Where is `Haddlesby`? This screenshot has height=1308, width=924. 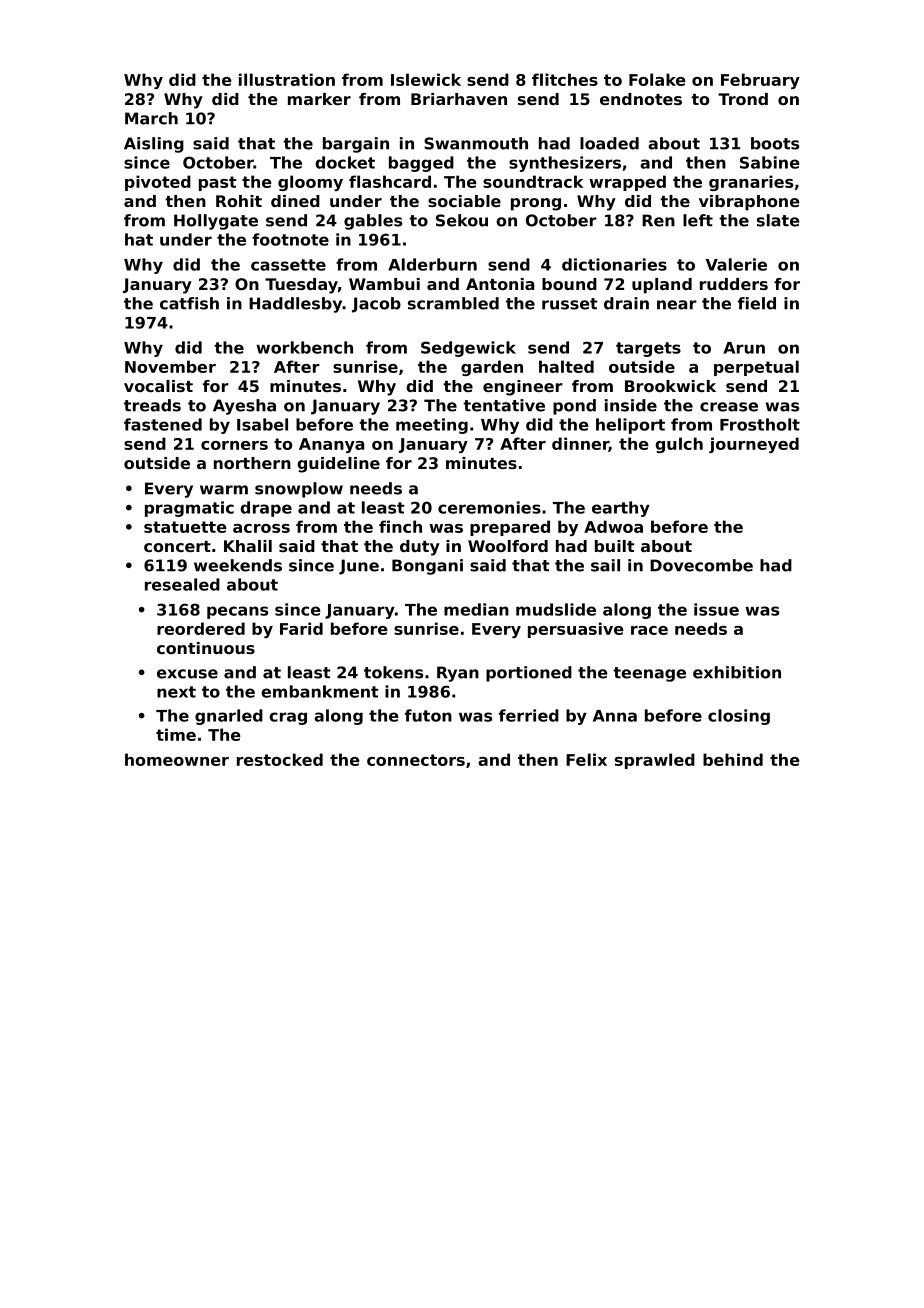
Haddlesby is located at coordinates (296, 305).
